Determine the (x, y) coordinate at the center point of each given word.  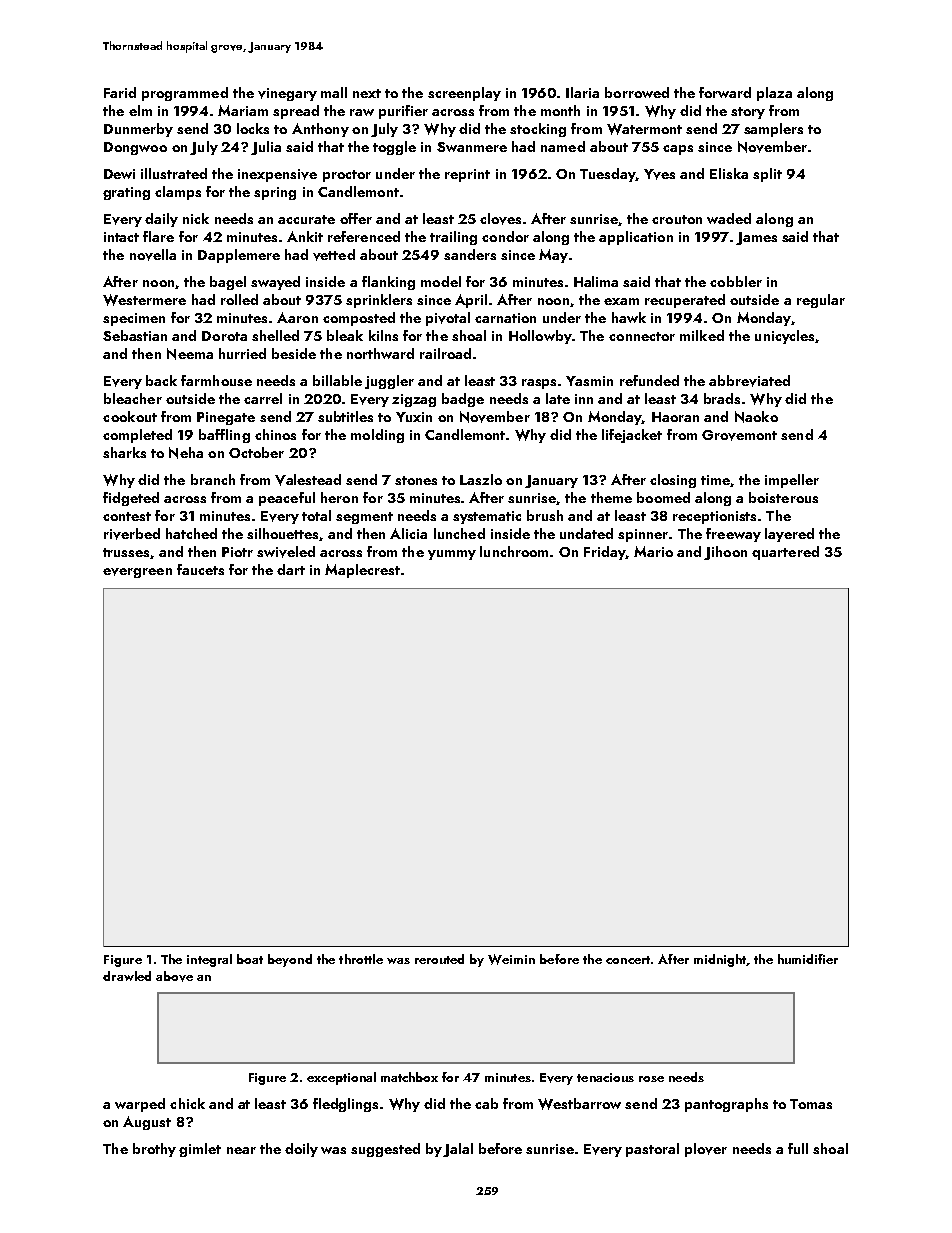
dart (291, 569)
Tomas (811, 1104)
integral (209, 960)
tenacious (605, 1077)
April (471, 301)
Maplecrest (362, 571)
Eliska (729, 173)
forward (725, 92)
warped (140, 1105)
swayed (275, 283)
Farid (120, 92)
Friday (604, 553)
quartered (785, 553)
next (367, 93)
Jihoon (725, 553)
